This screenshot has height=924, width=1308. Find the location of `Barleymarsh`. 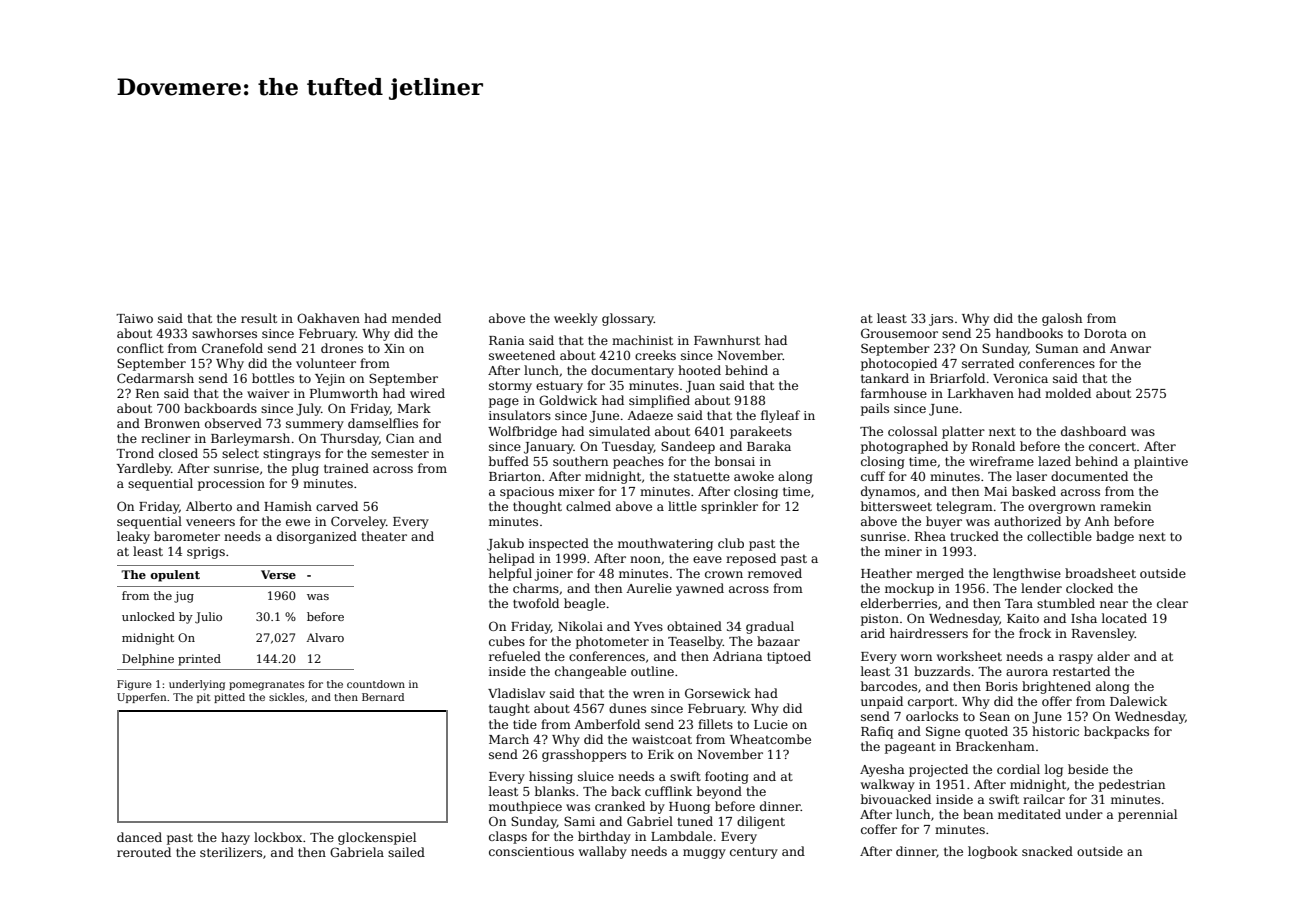

Barleymarsh is located at coordinates (250, 439).
